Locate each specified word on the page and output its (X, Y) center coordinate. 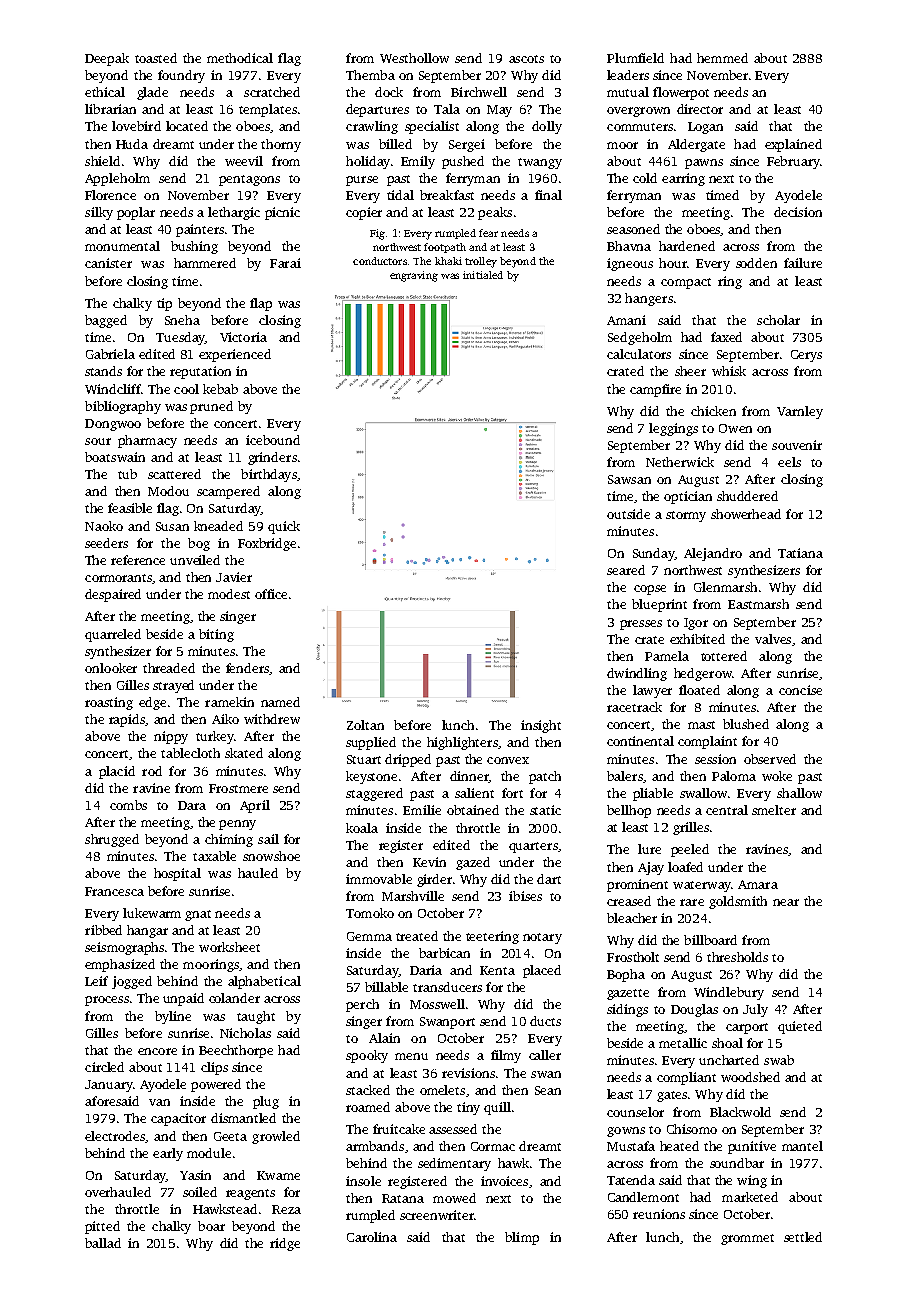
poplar (136, 213)
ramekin (229, 702)
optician (688, 497)
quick (284, 527)
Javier (234, 577)
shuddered (747, 496)
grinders (272, 458)
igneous (630, 264)
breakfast (447, 195)
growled (276, 1137)
